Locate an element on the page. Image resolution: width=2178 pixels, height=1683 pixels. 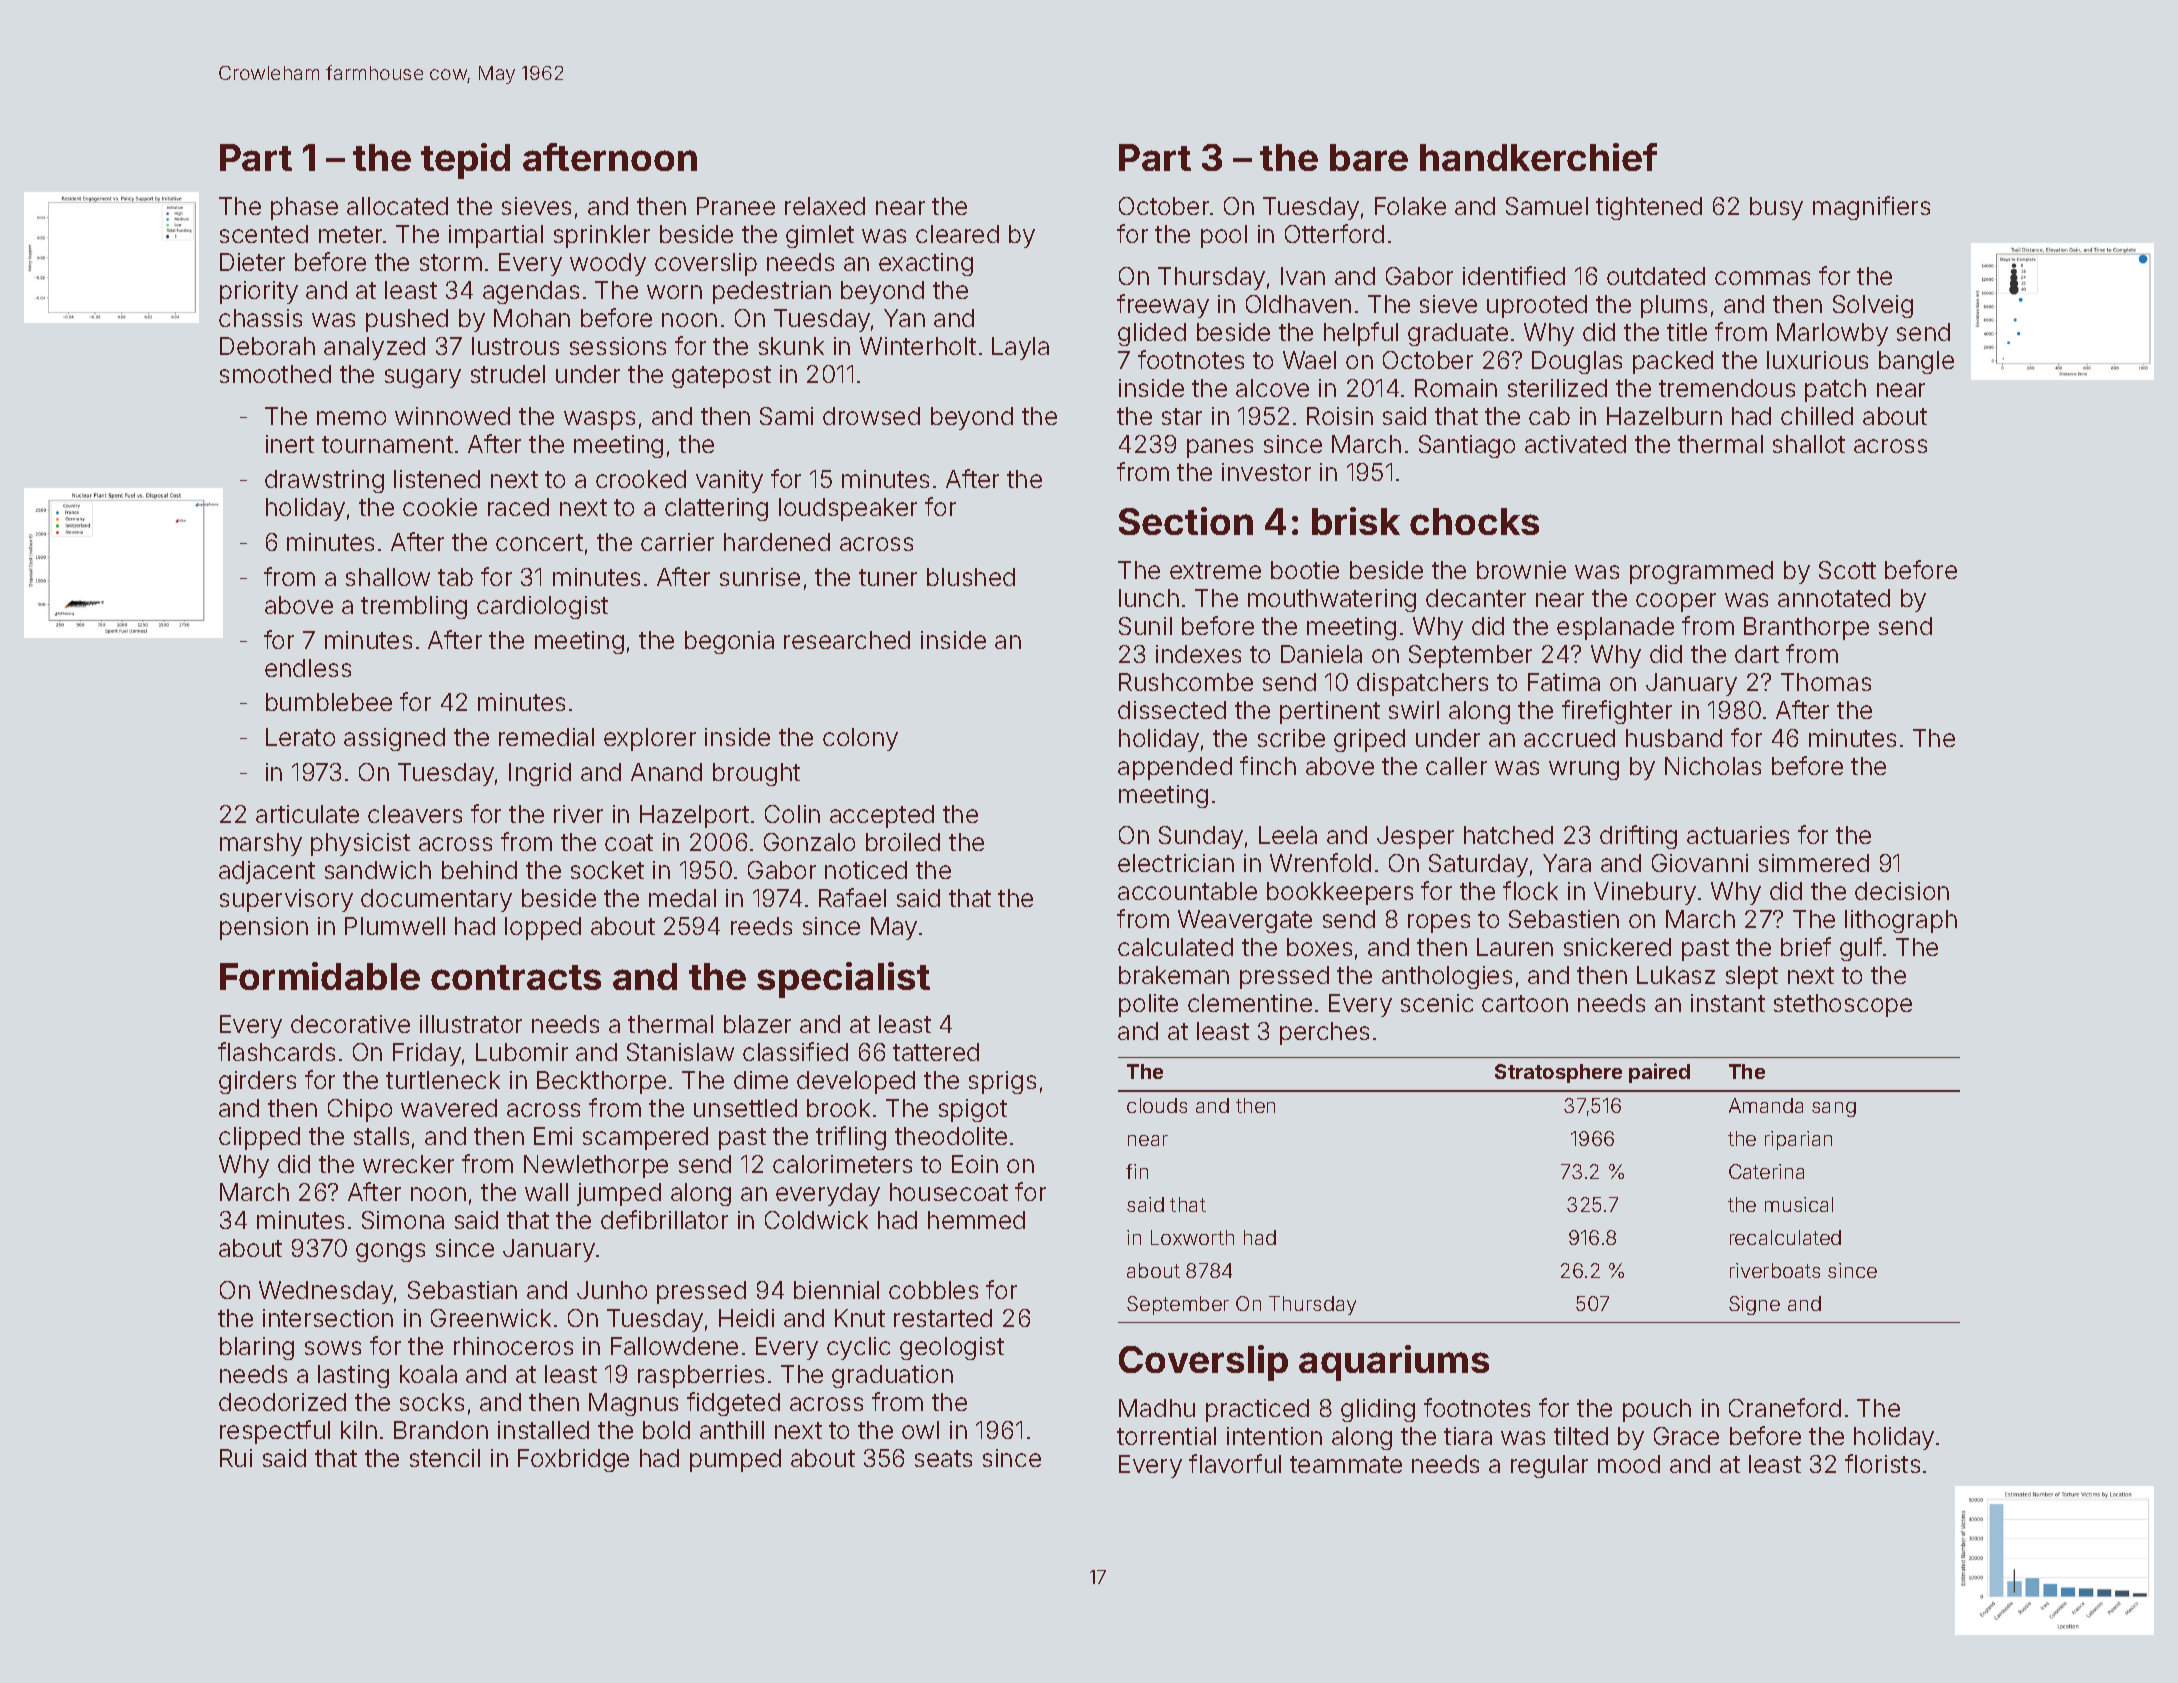
explorer is located at coordinates (650, 739).
